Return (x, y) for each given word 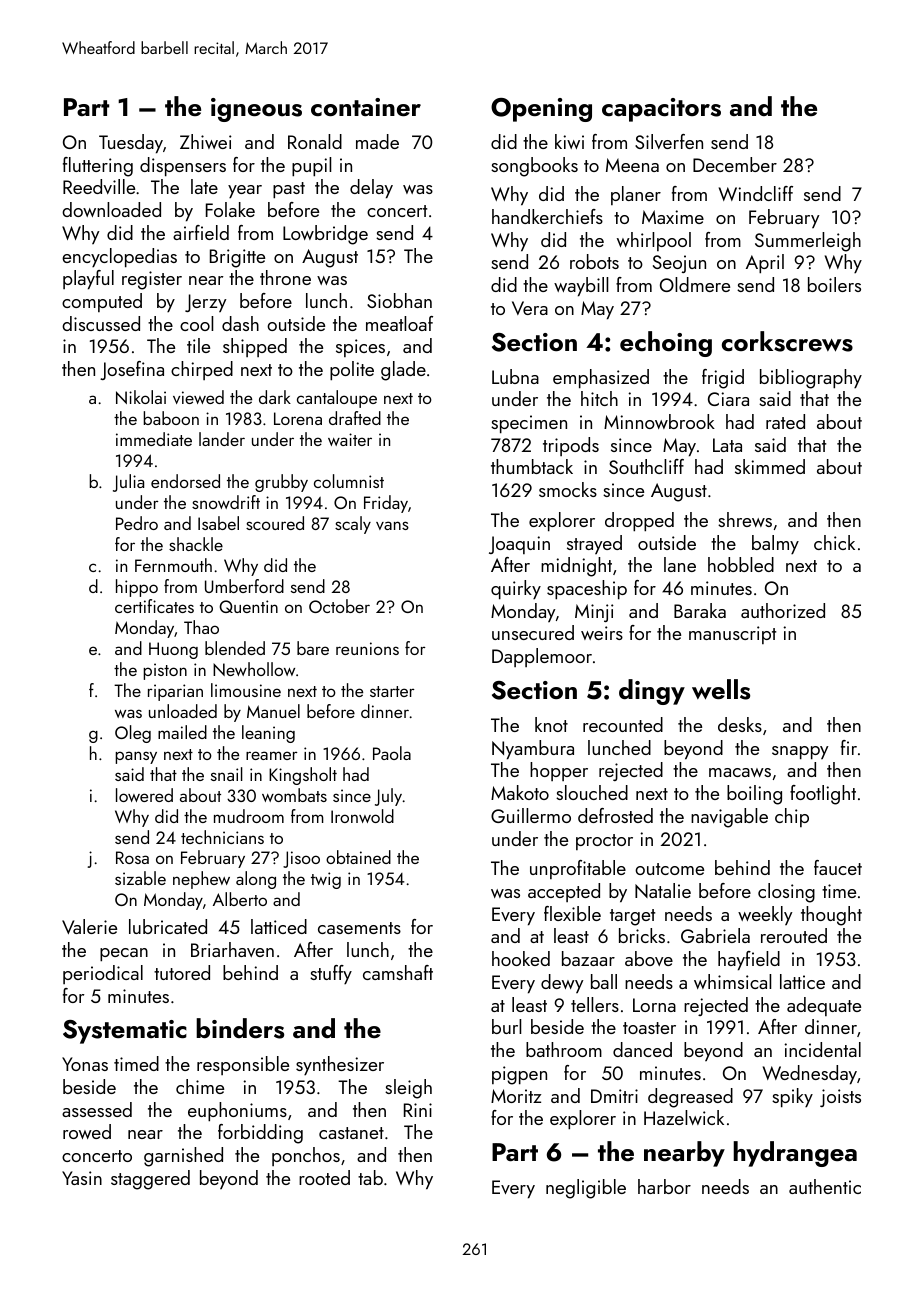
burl (506, 1026)
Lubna (515, 376)
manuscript (732, 635)
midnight (576, 567)
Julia (128, 483)
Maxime (673, 217)
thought (831, 916)
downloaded (111, 209)
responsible (243, 1065)
